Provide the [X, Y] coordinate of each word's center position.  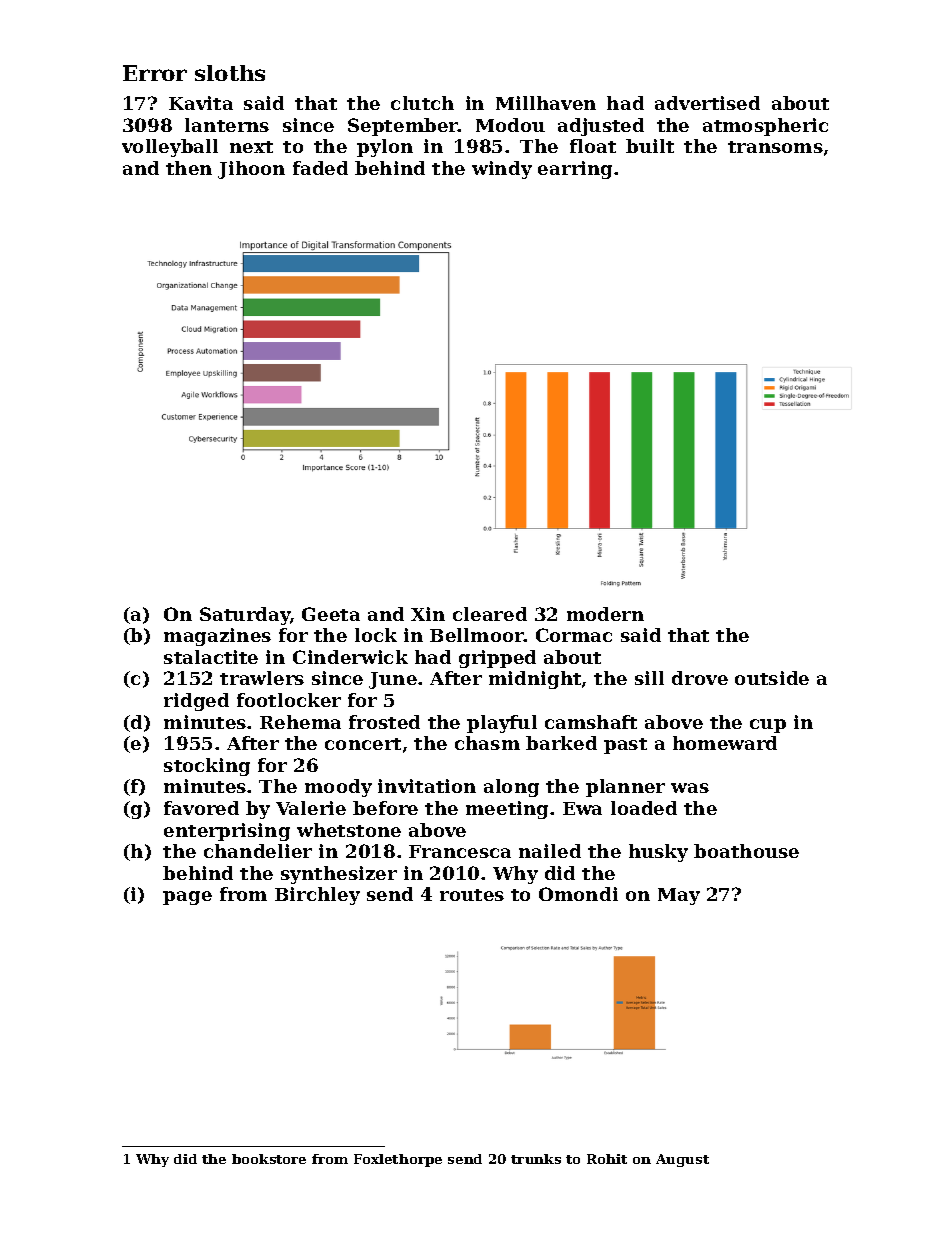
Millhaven [546, 103]
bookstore [269, 1159]
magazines [217, 637]
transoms [775, 147]
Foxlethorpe [398, 1160]
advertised [707, 103]
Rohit [607, 1159]
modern [605, 614]
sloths [230, 73]
